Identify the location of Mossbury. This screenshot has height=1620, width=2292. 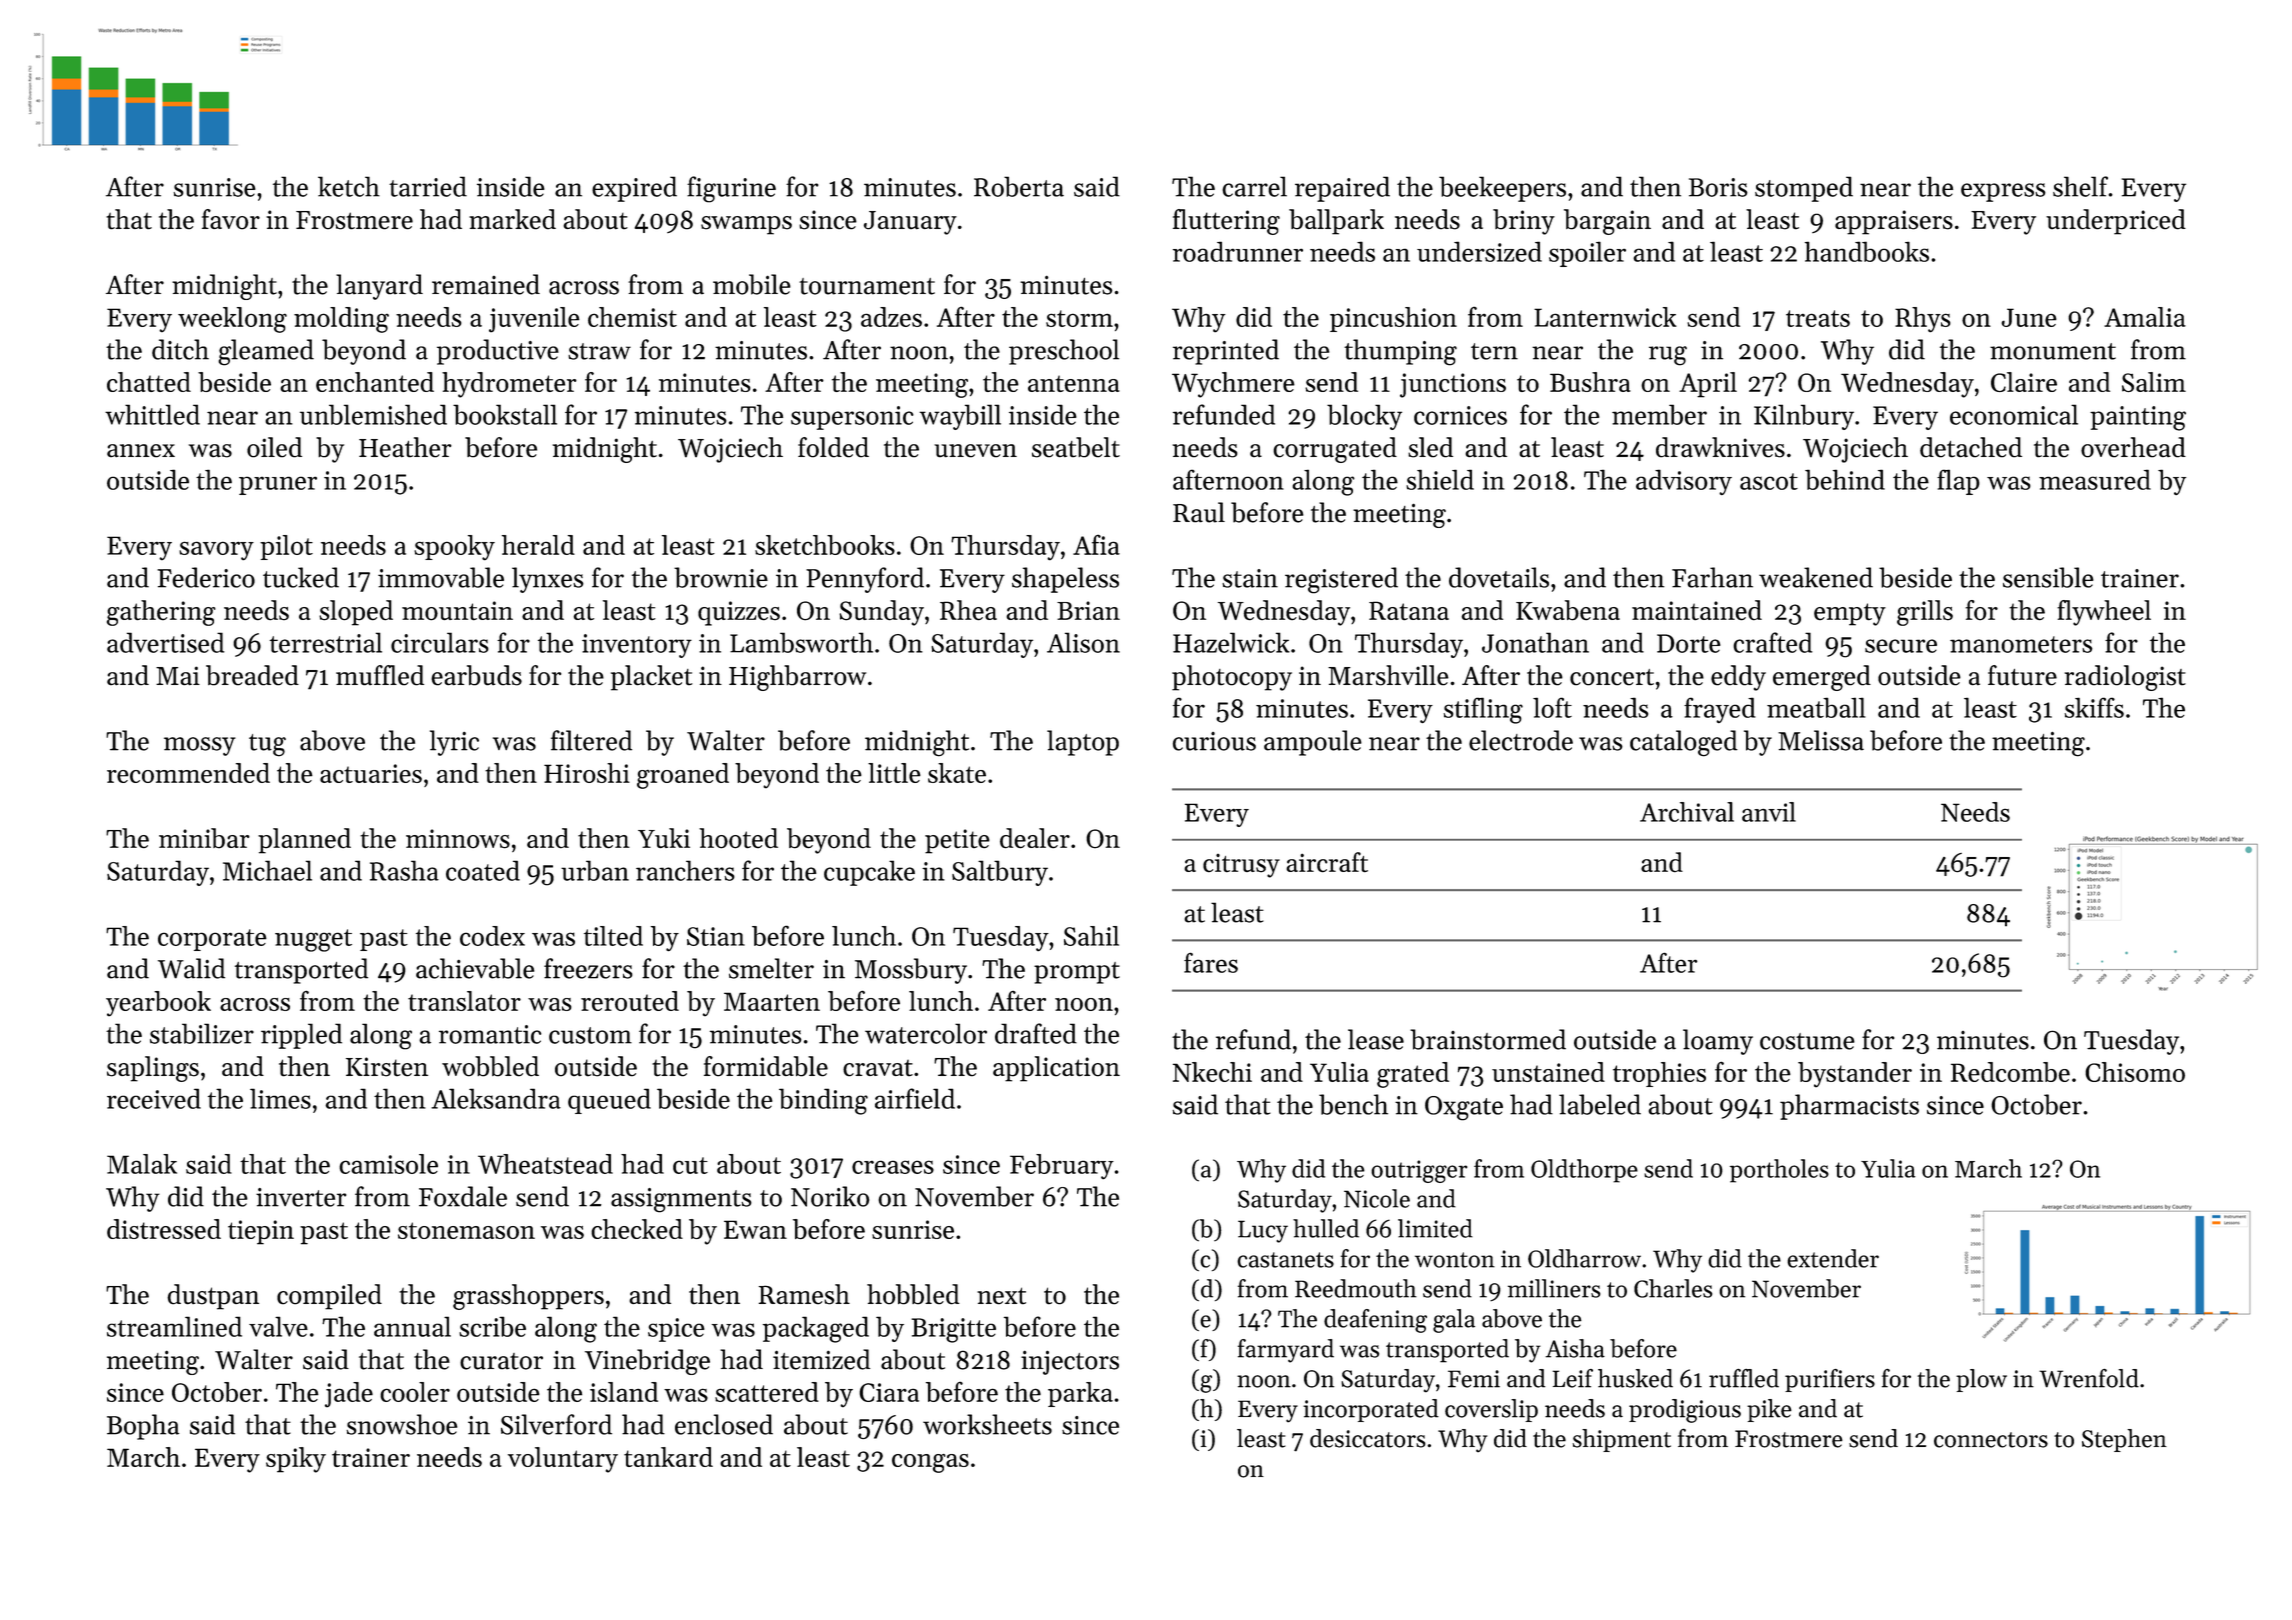
(911, 971).
